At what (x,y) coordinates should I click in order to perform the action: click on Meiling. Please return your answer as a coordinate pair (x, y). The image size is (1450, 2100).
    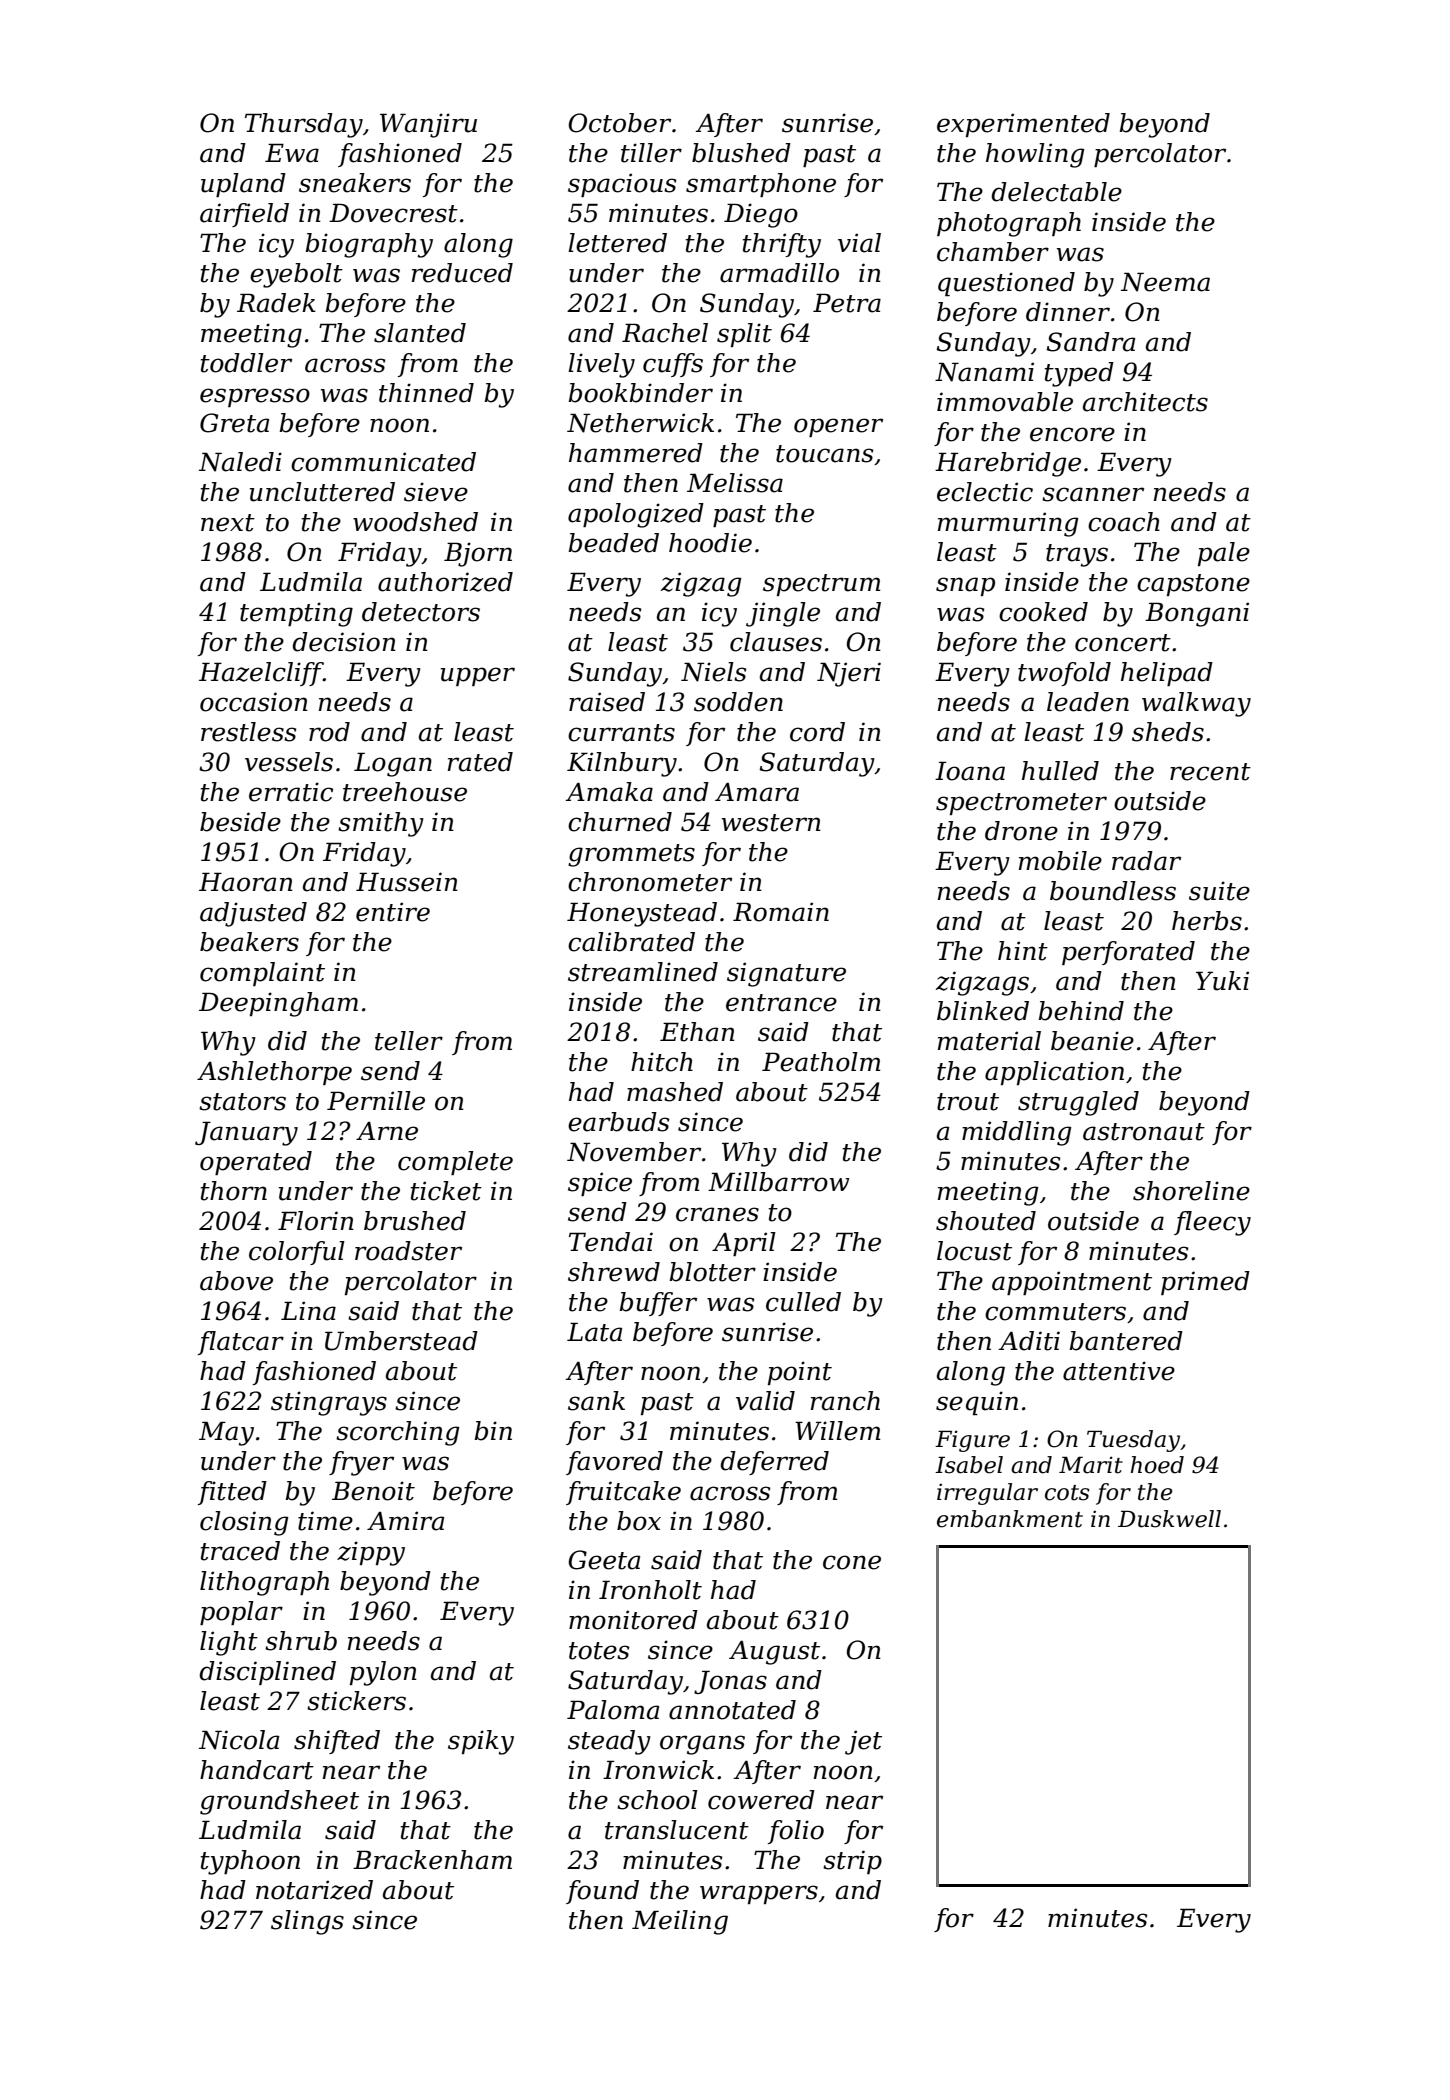
    Looking at the image, I should click on (680, 1922).
